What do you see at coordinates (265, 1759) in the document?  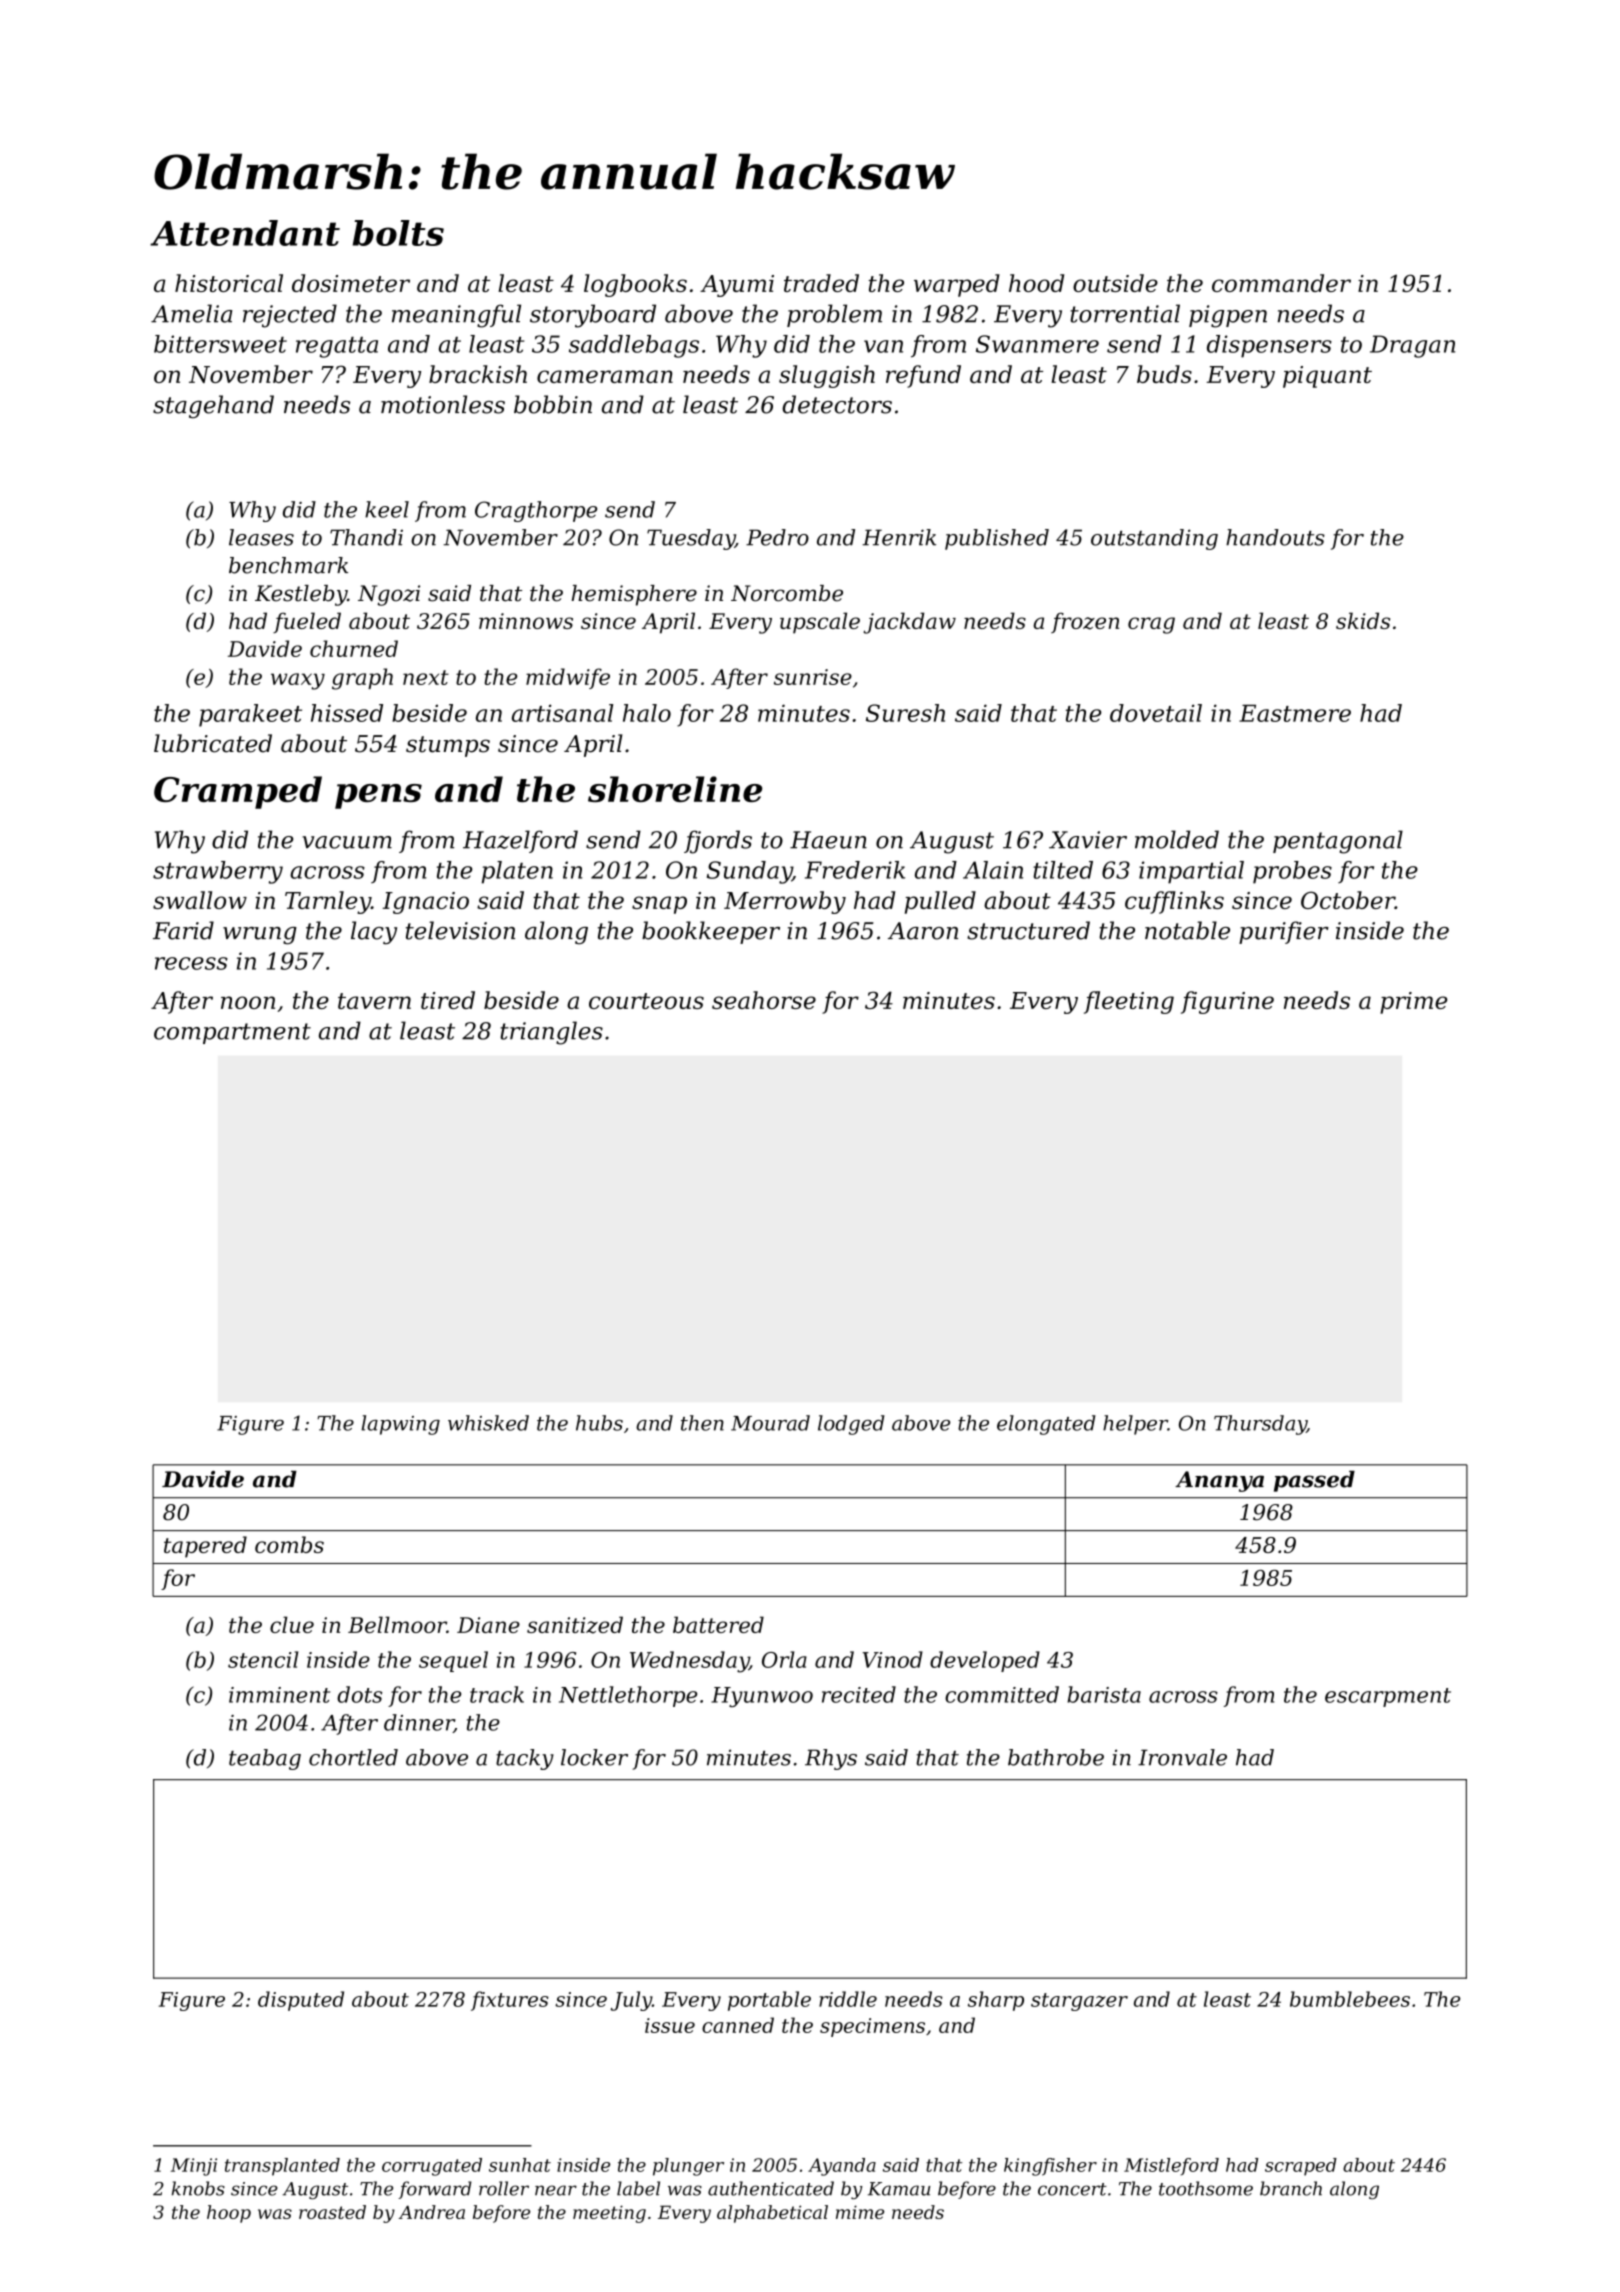 I see `teabag` at bounding box center [265, 1759].
